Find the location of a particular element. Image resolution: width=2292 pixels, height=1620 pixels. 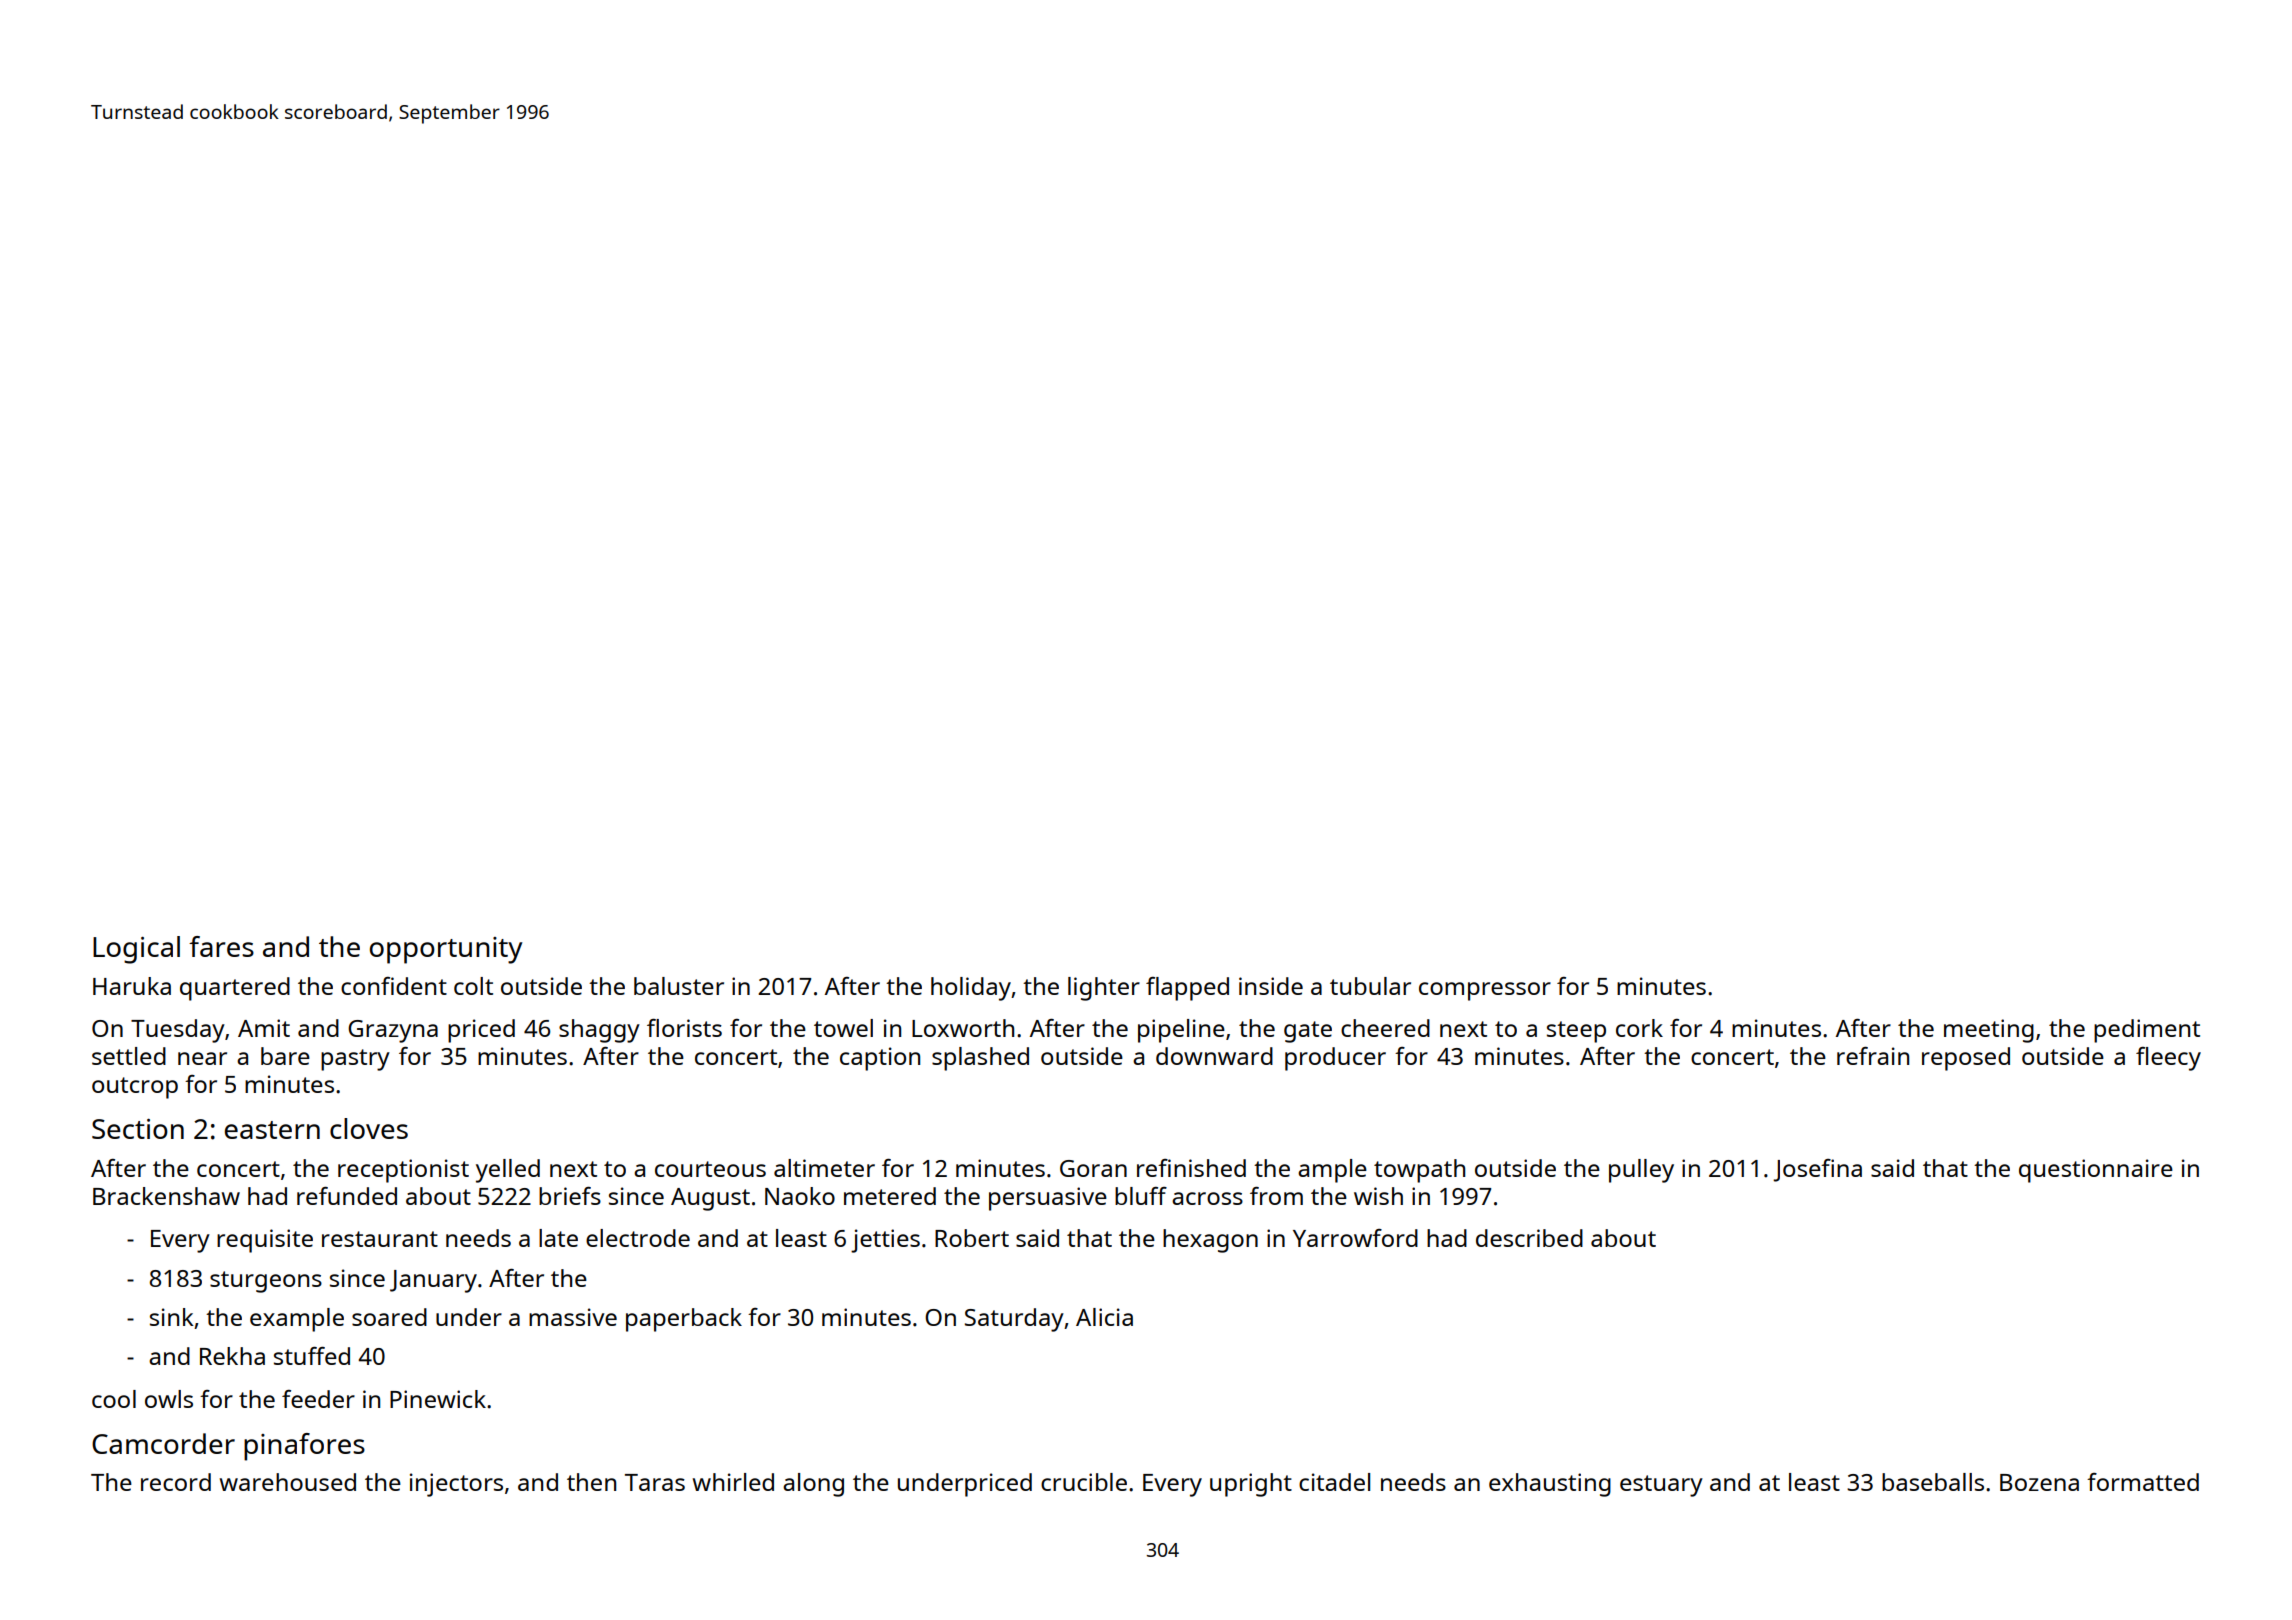

Alicia is located at coordinates (1104, 1317).
